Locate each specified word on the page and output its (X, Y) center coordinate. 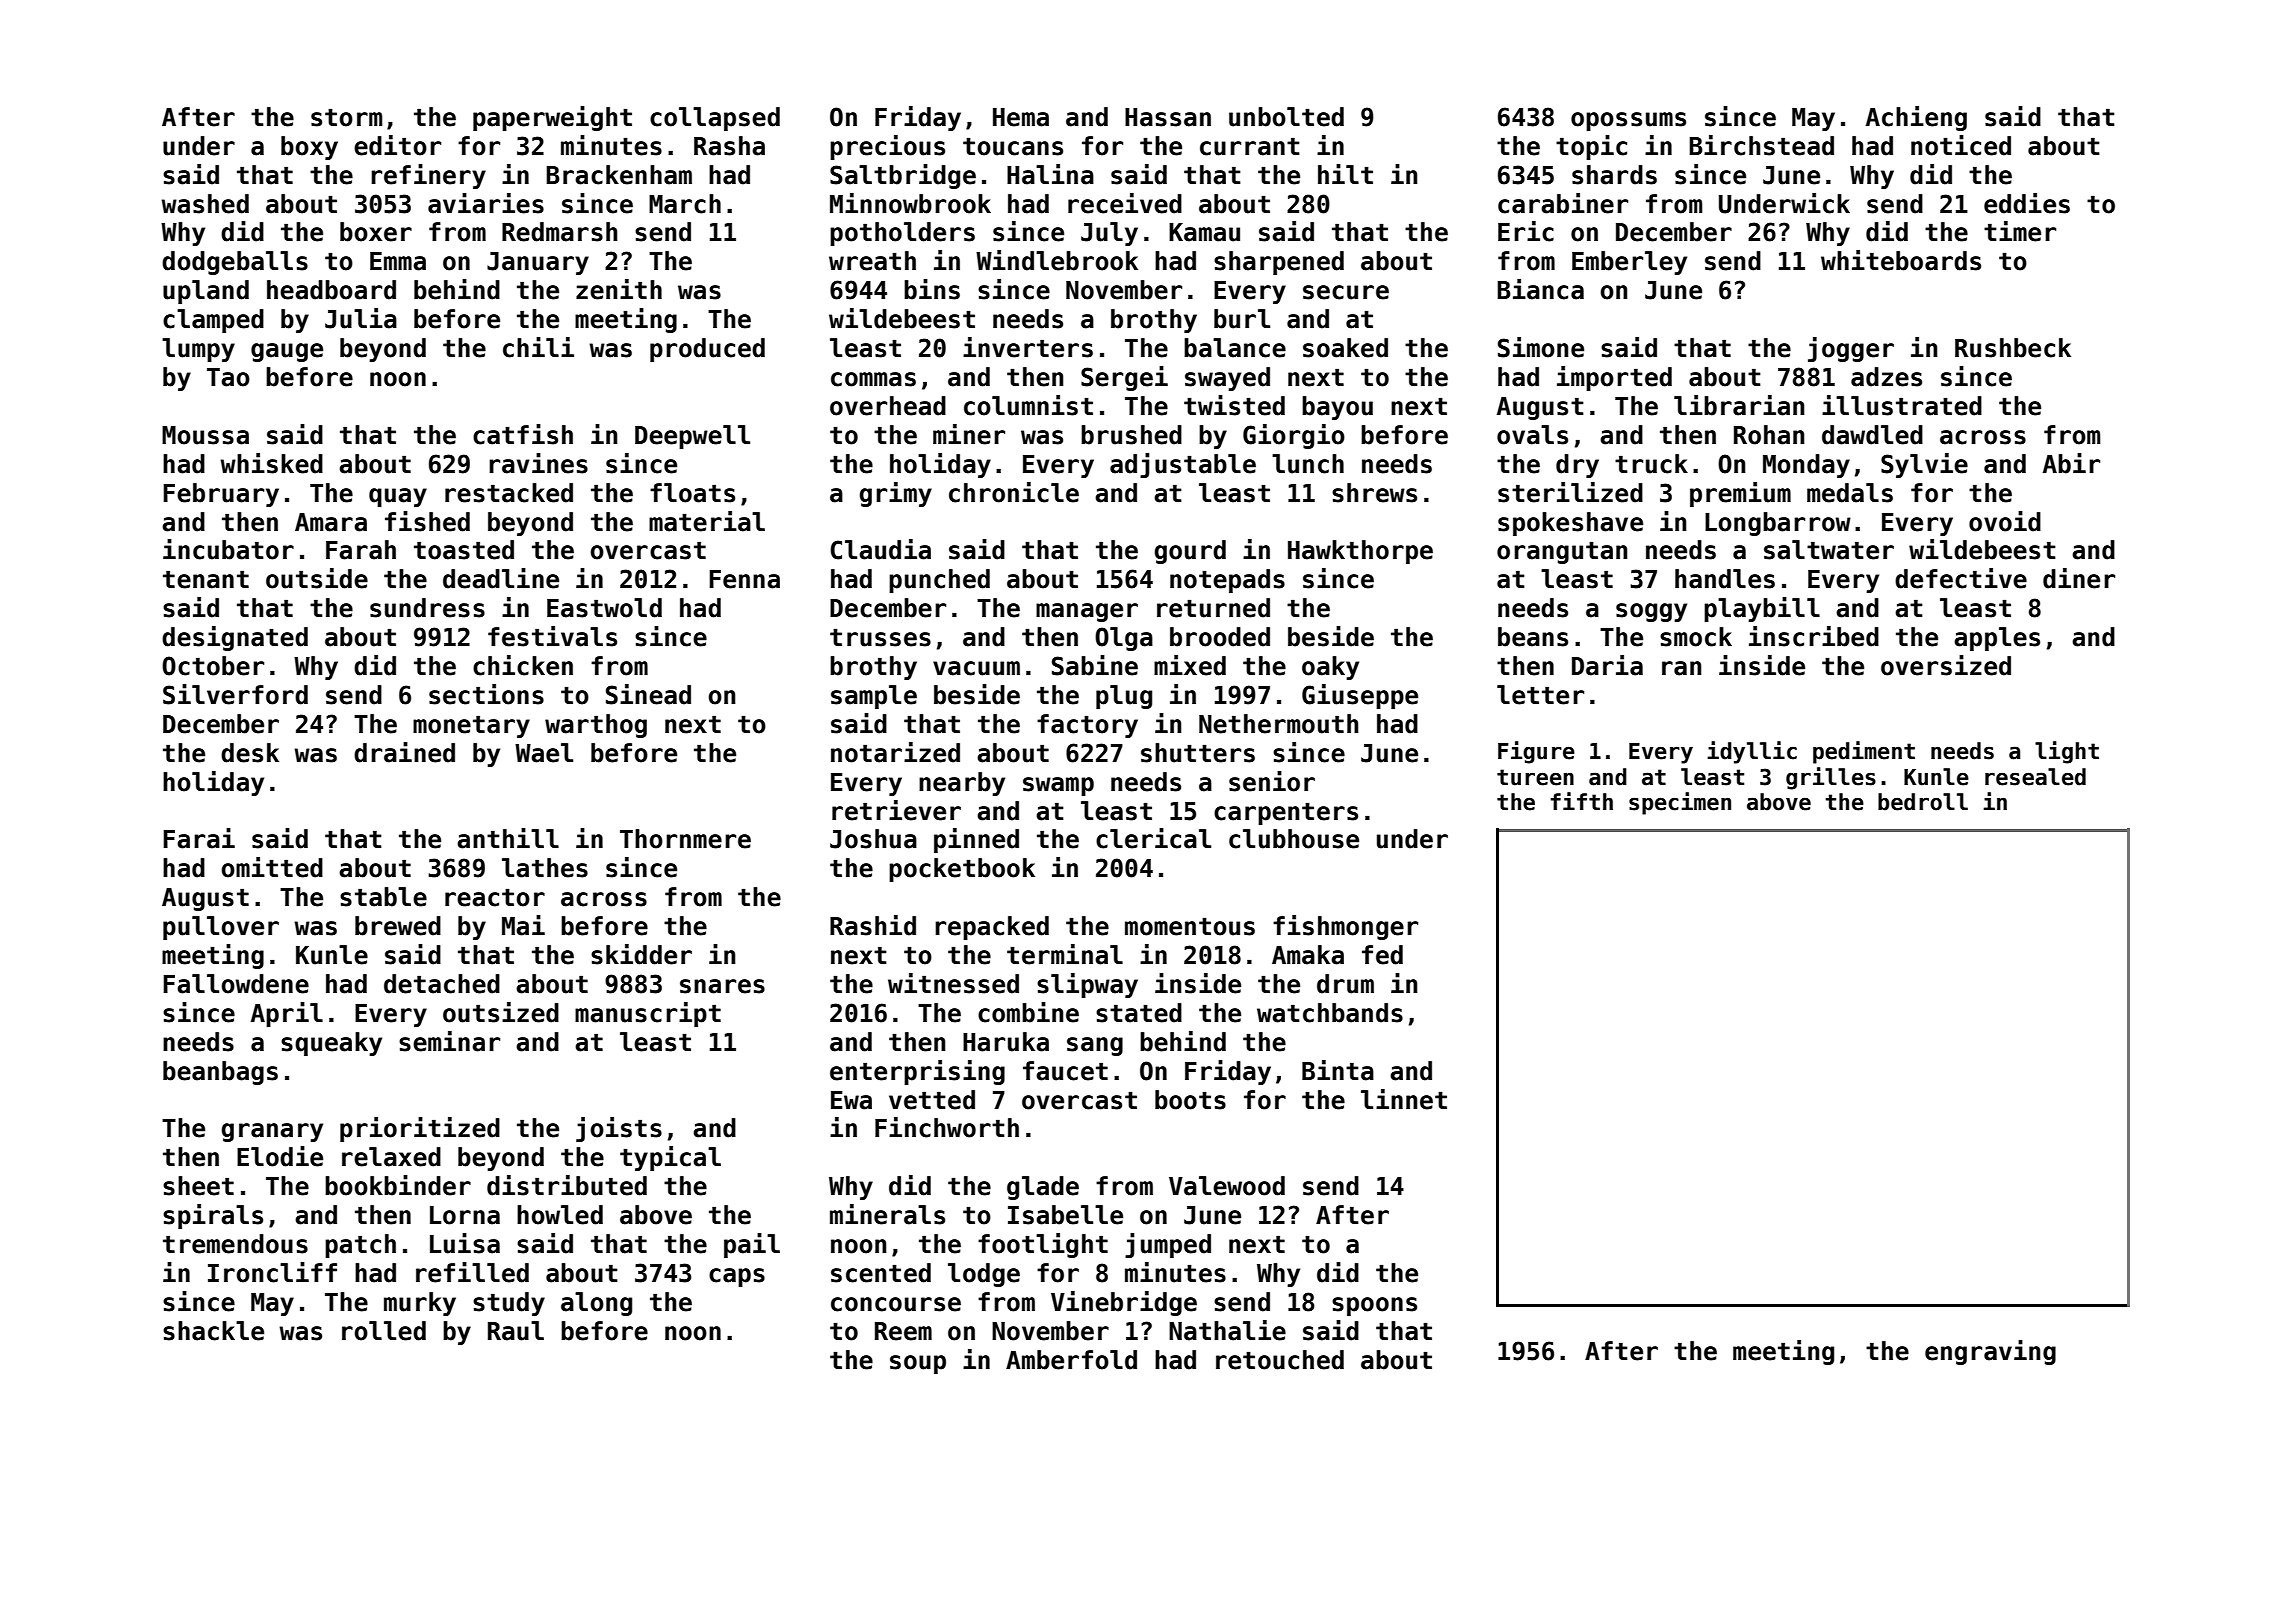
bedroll (1923, 802)
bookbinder (398, 1185)
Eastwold (604, 608)
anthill (508, 838)
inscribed (1814, 636)
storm (346, 117)
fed (1382, 955)
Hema (1021, 117)
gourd (1190, 552)
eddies (2027, 203)
